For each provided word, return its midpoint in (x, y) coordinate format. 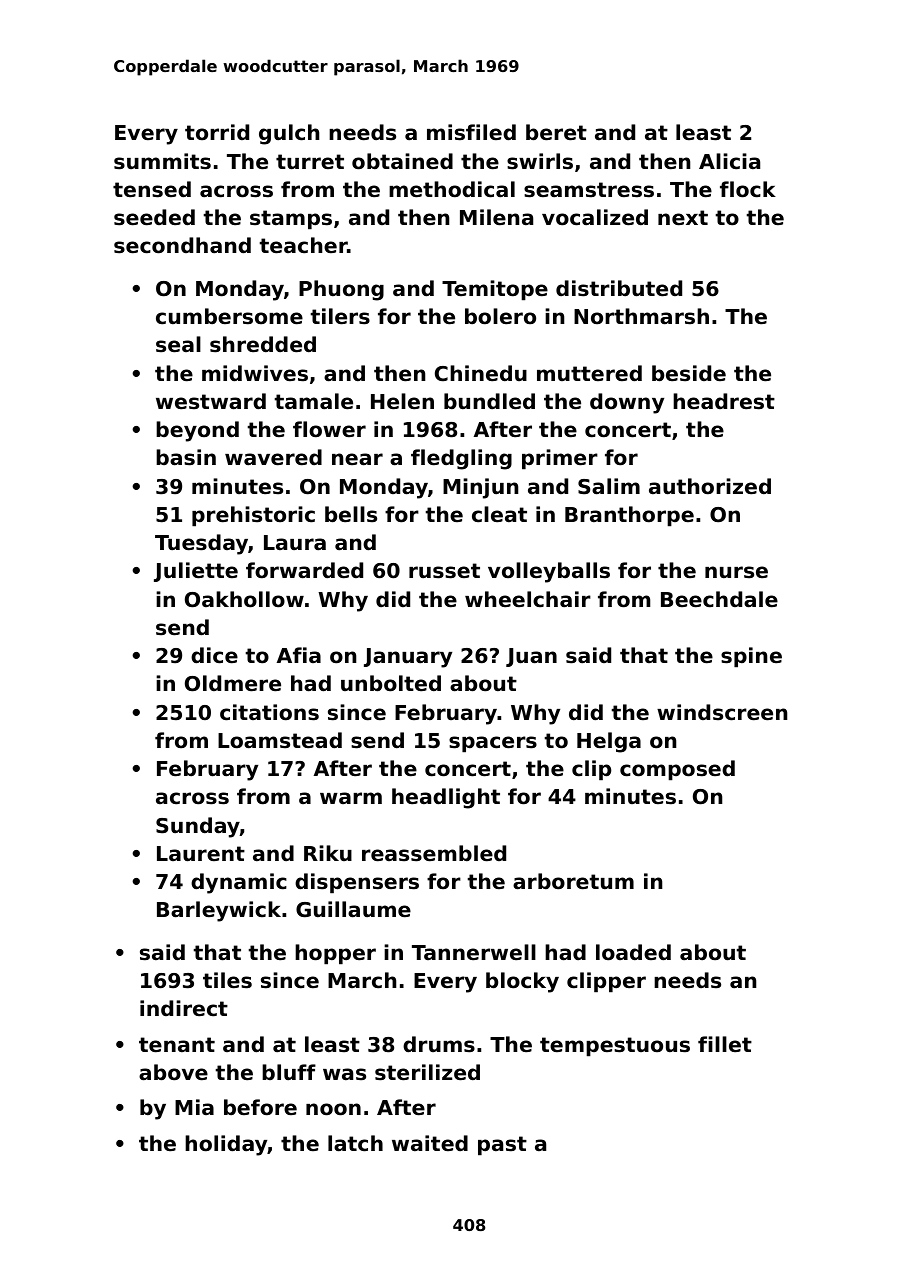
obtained (402, 161)
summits (162, 161)
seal (178, 344)
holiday (226, 1145)
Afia (299, 655)
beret (556, 132)
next (683, 218)
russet (444, 571)
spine (751, 657)
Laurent (201, 854)
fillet (725, 1044)
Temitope (495, 290)
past (502, 1146)
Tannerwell (474, 952)
